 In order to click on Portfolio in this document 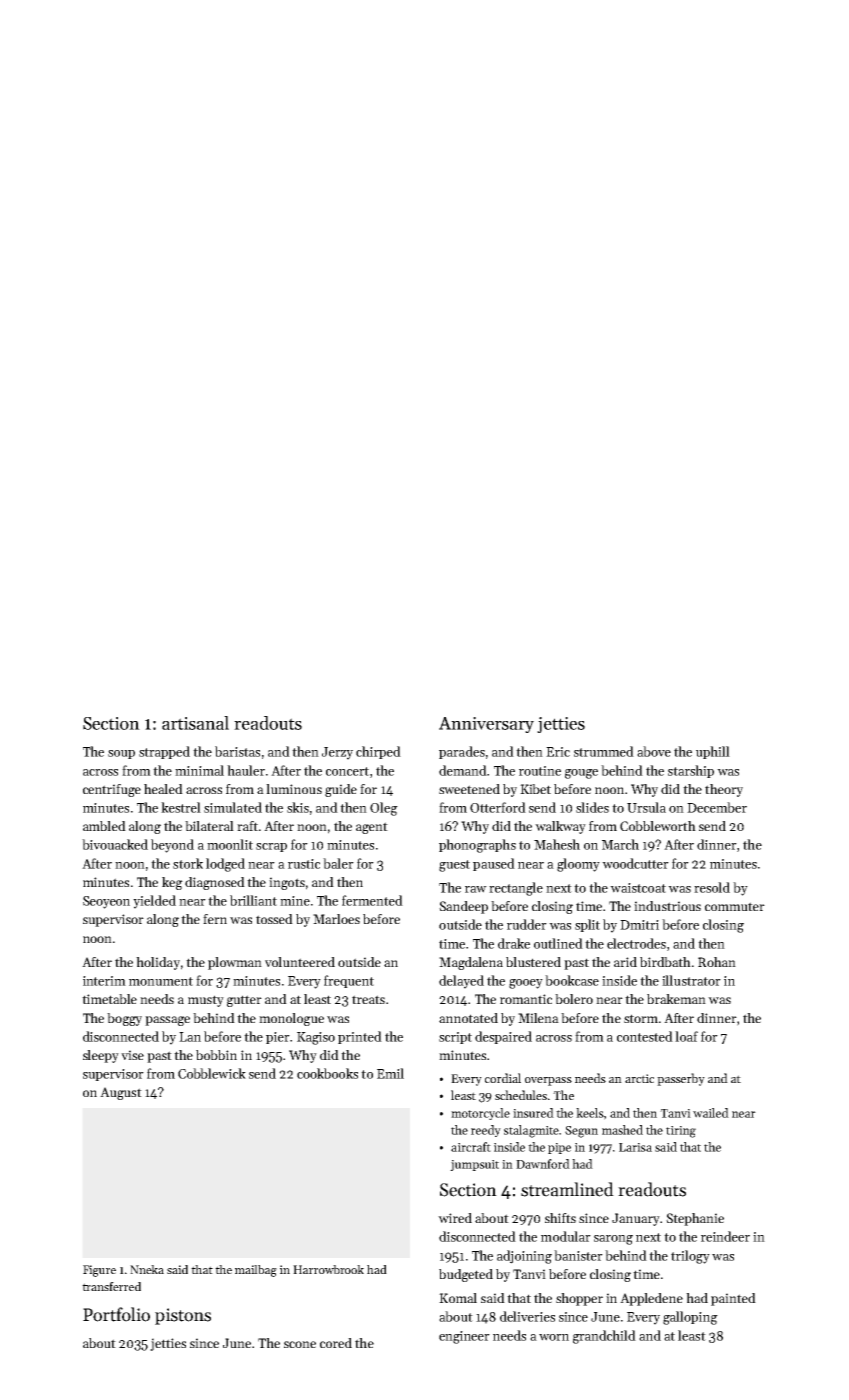, I will do `click(116, 1314)`.
